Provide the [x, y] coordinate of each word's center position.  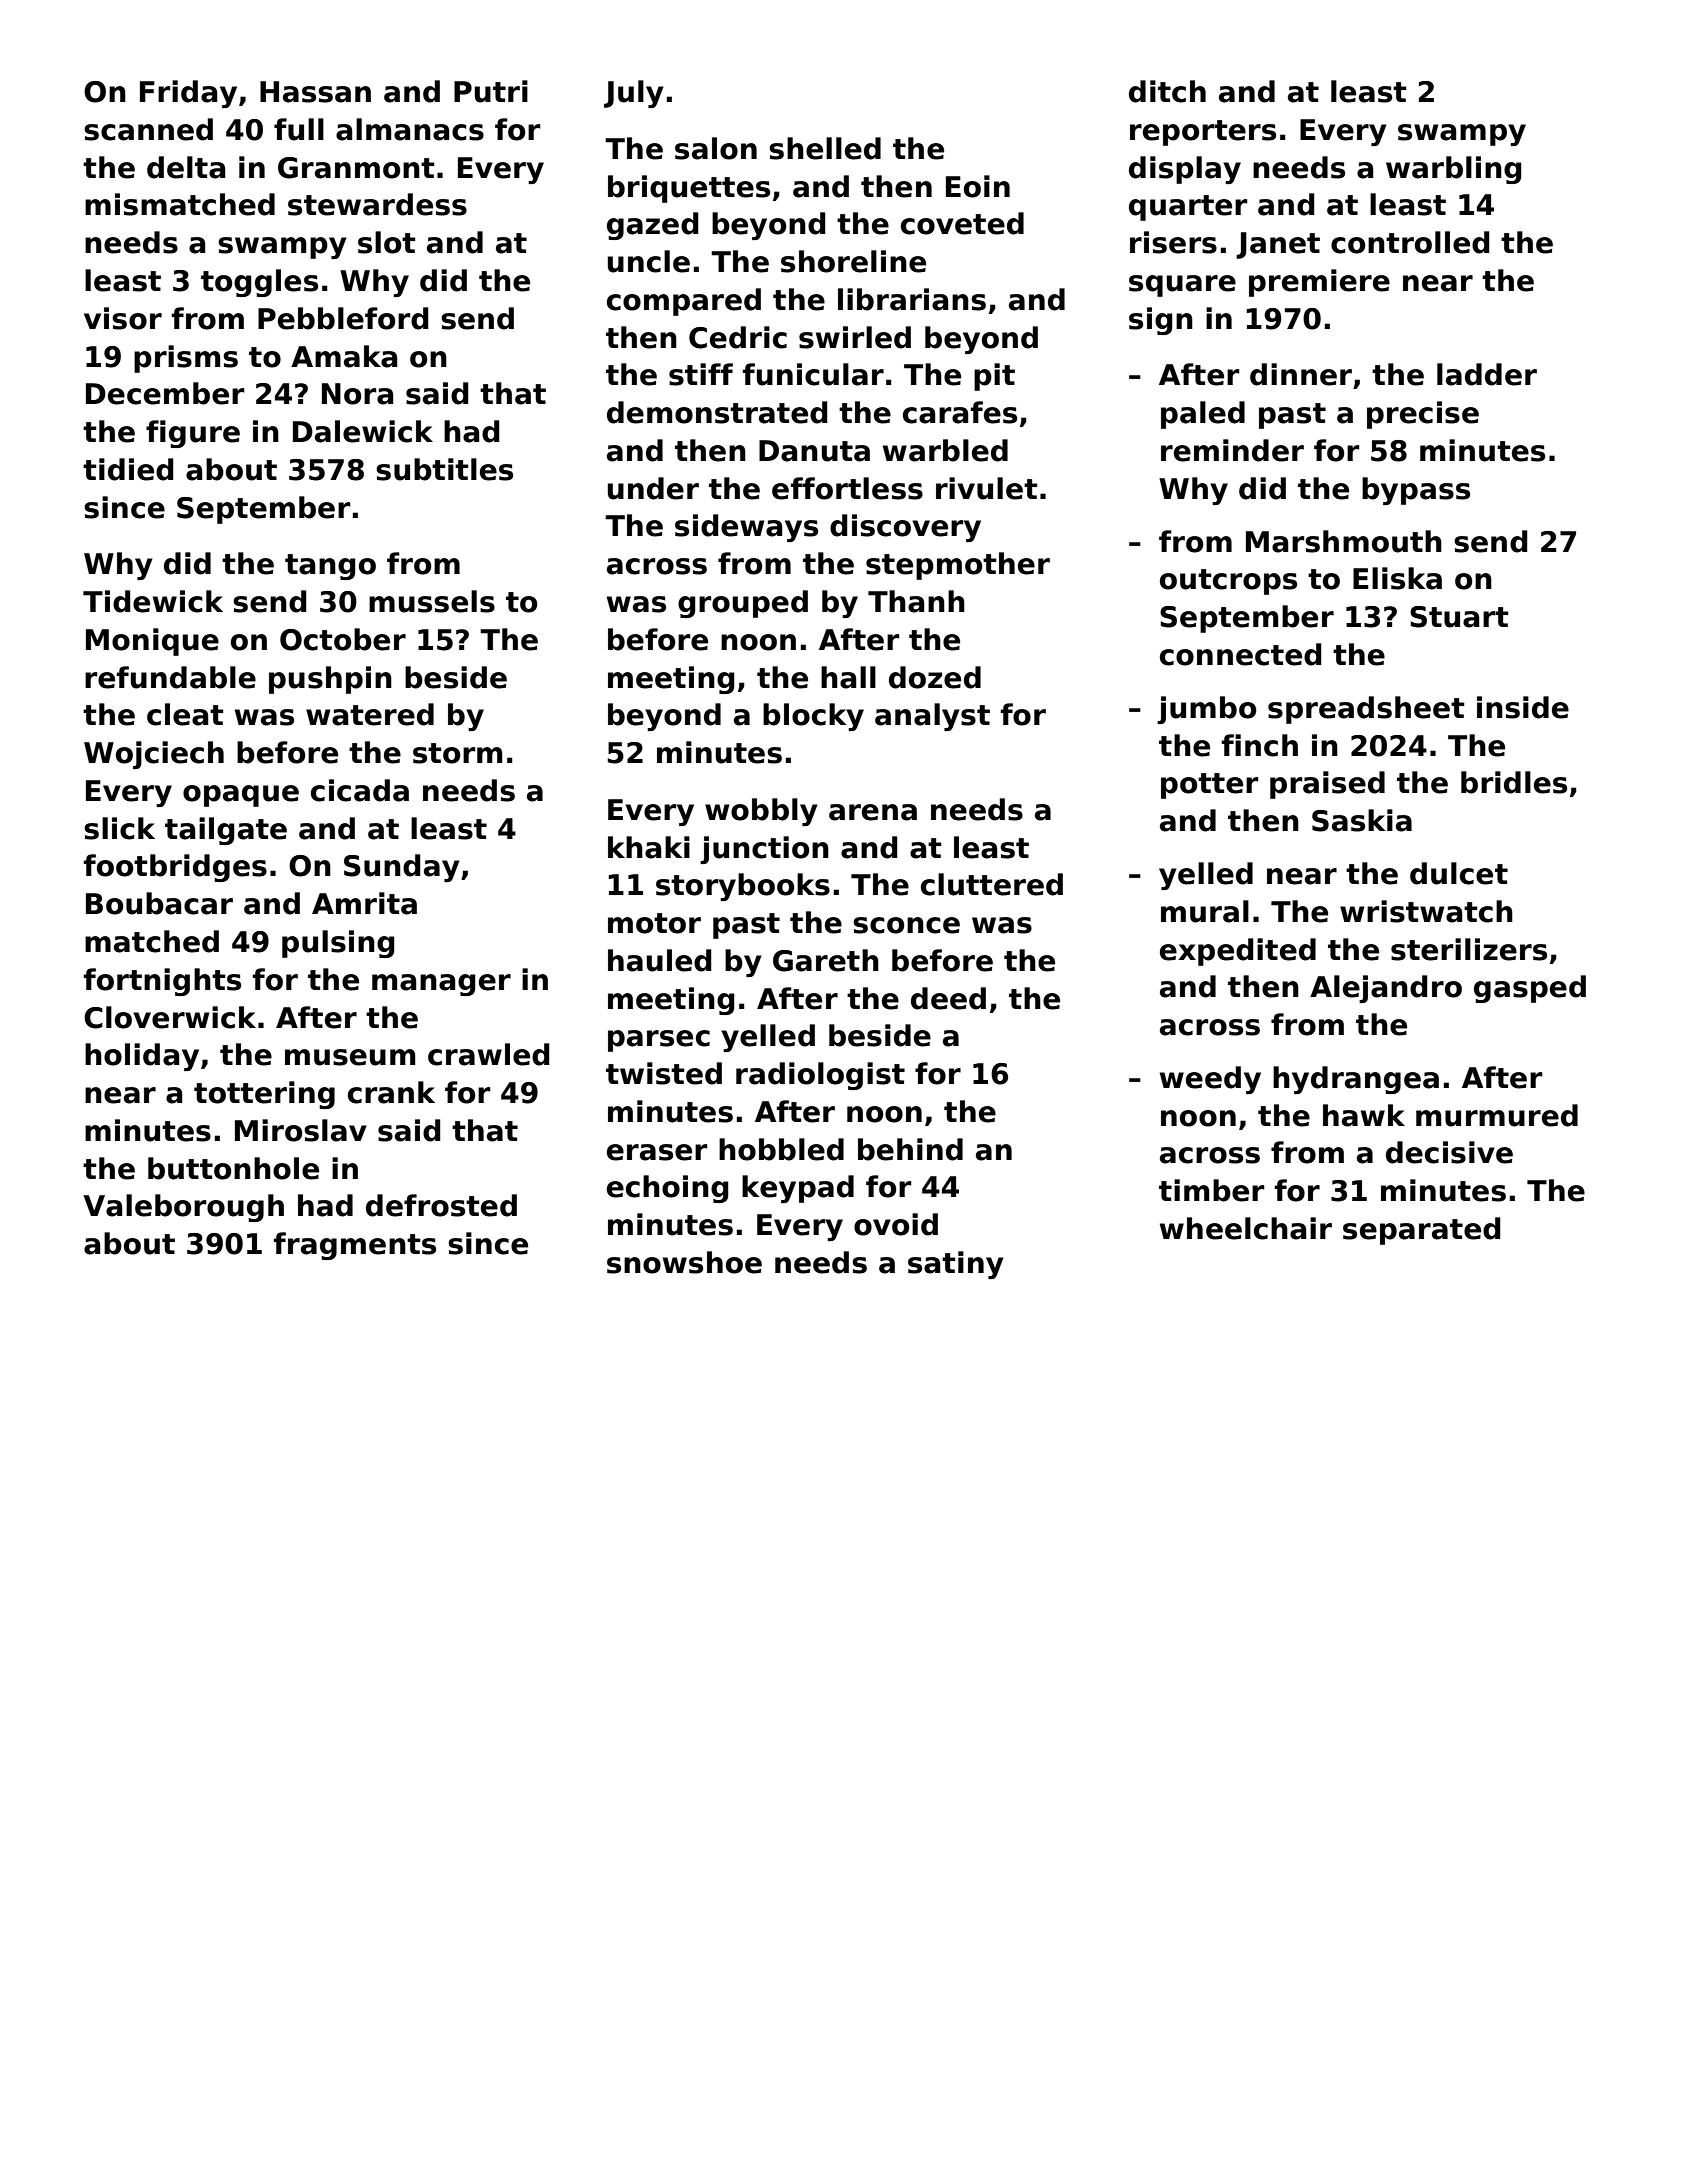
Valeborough [183, 1208]
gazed [652, 226]
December [165, 393]
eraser [657, 1152]
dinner [1301, 374]
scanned [148, 129]
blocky [813, 717]
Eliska [1397, 578]
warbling [1453, 170]
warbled [945, 450]
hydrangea [1356, 1080]
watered [370, 714]
